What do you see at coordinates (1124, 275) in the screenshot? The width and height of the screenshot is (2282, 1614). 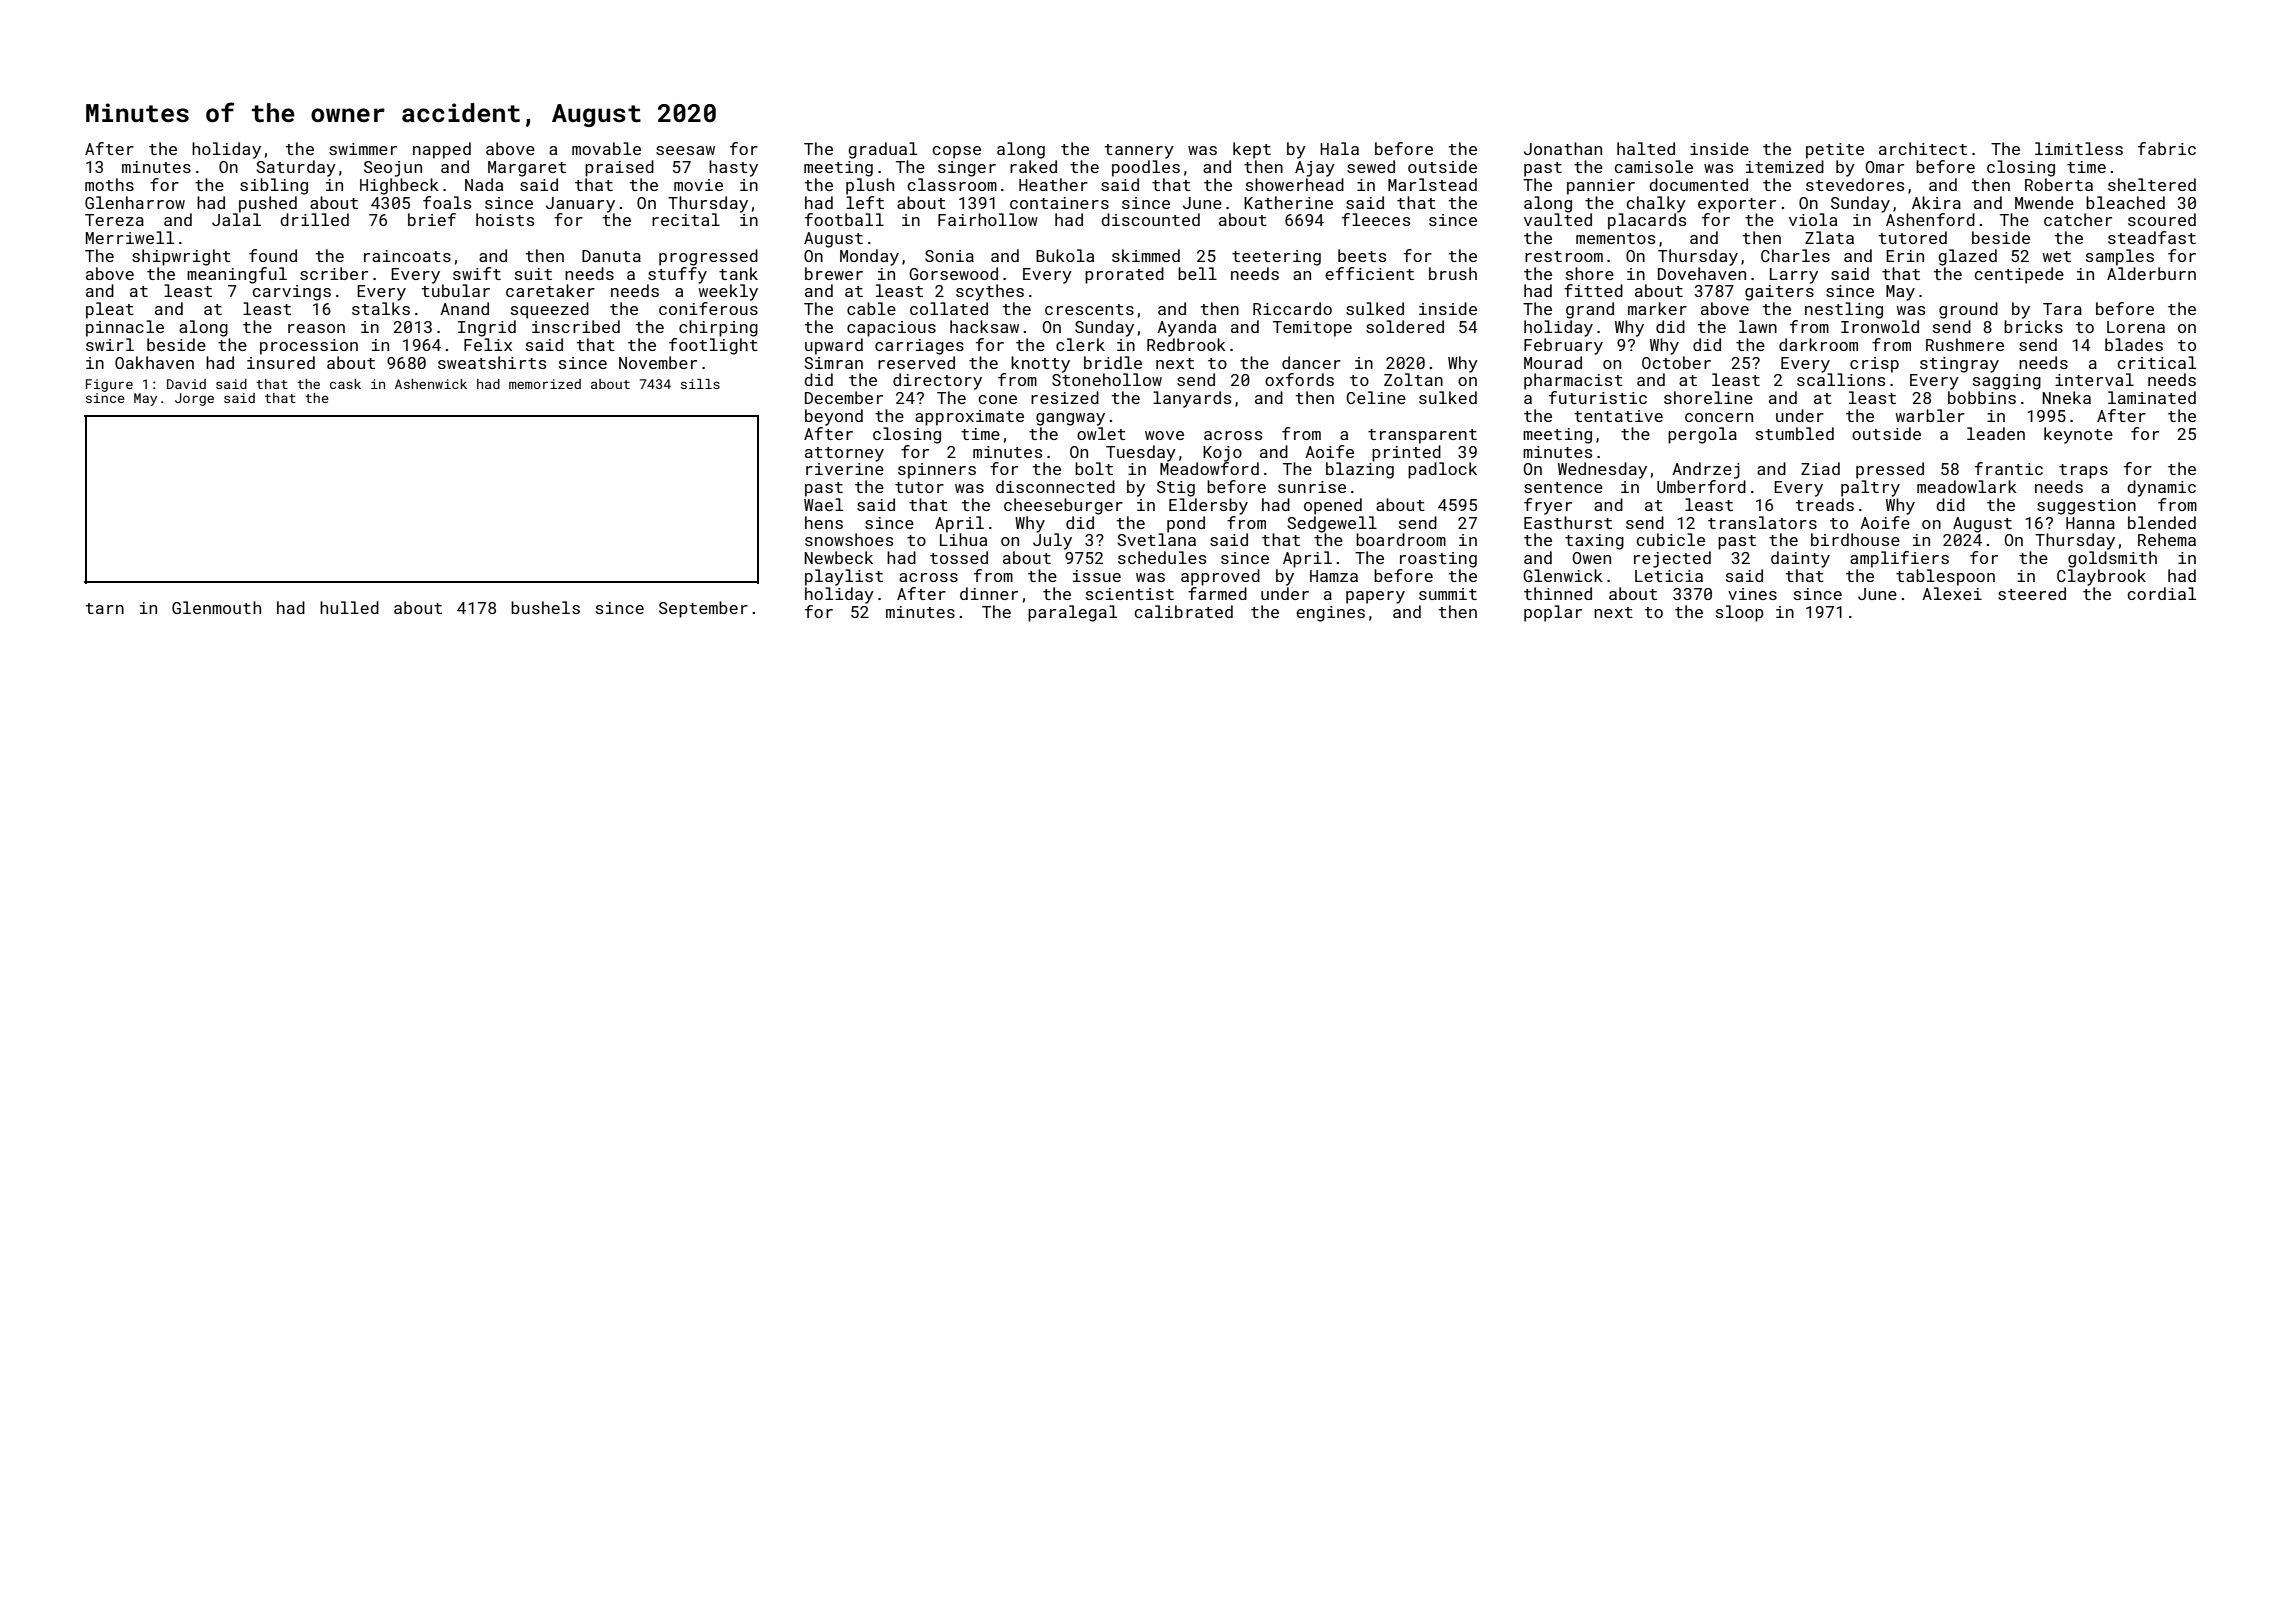 I see `prorated` at bounding box center [1124, 275].
